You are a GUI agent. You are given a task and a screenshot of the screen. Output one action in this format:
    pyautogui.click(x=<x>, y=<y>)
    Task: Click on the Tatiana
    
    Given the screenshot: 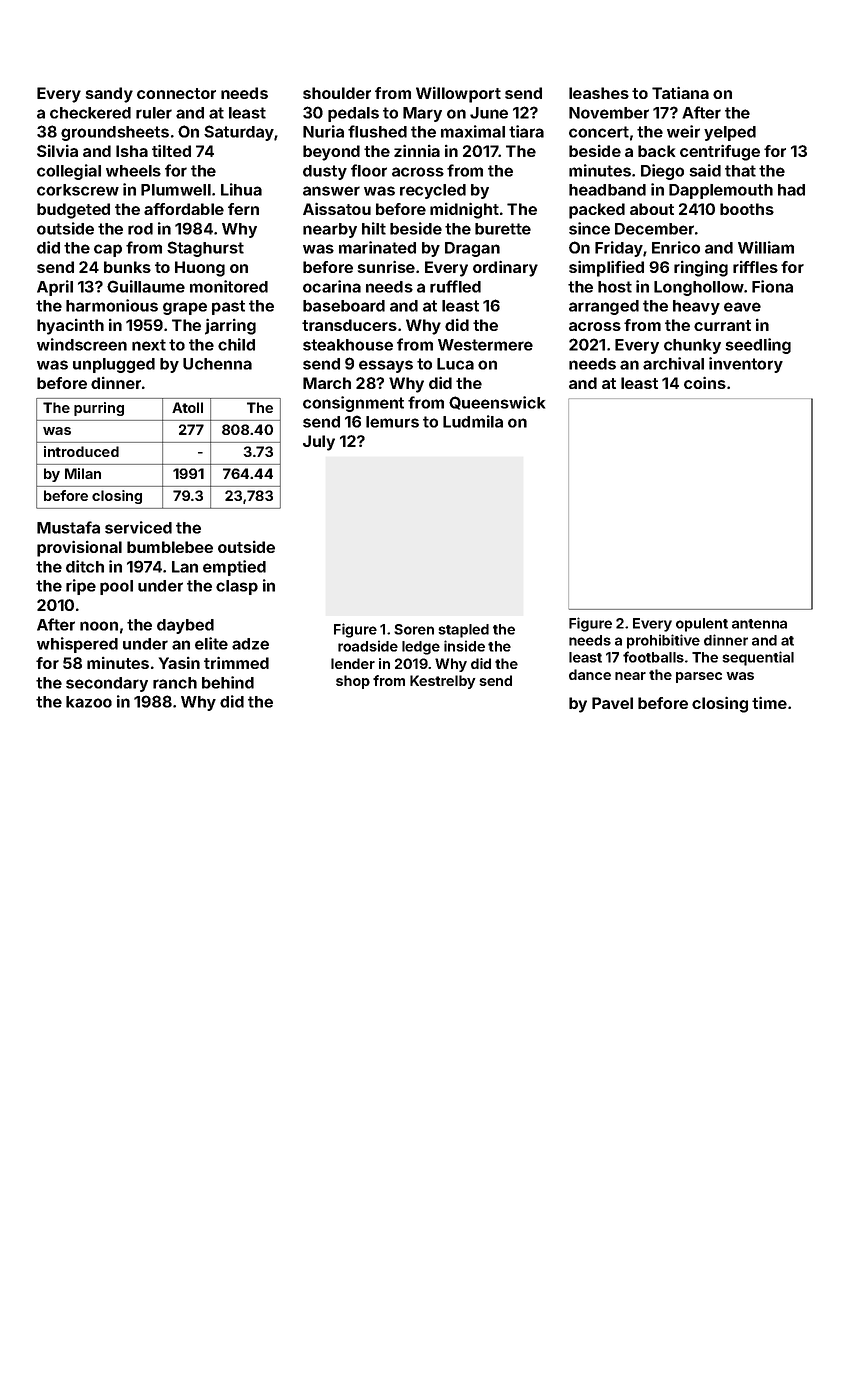 What is the action you would take?
    pyautogui.click(x=680, y=92)
